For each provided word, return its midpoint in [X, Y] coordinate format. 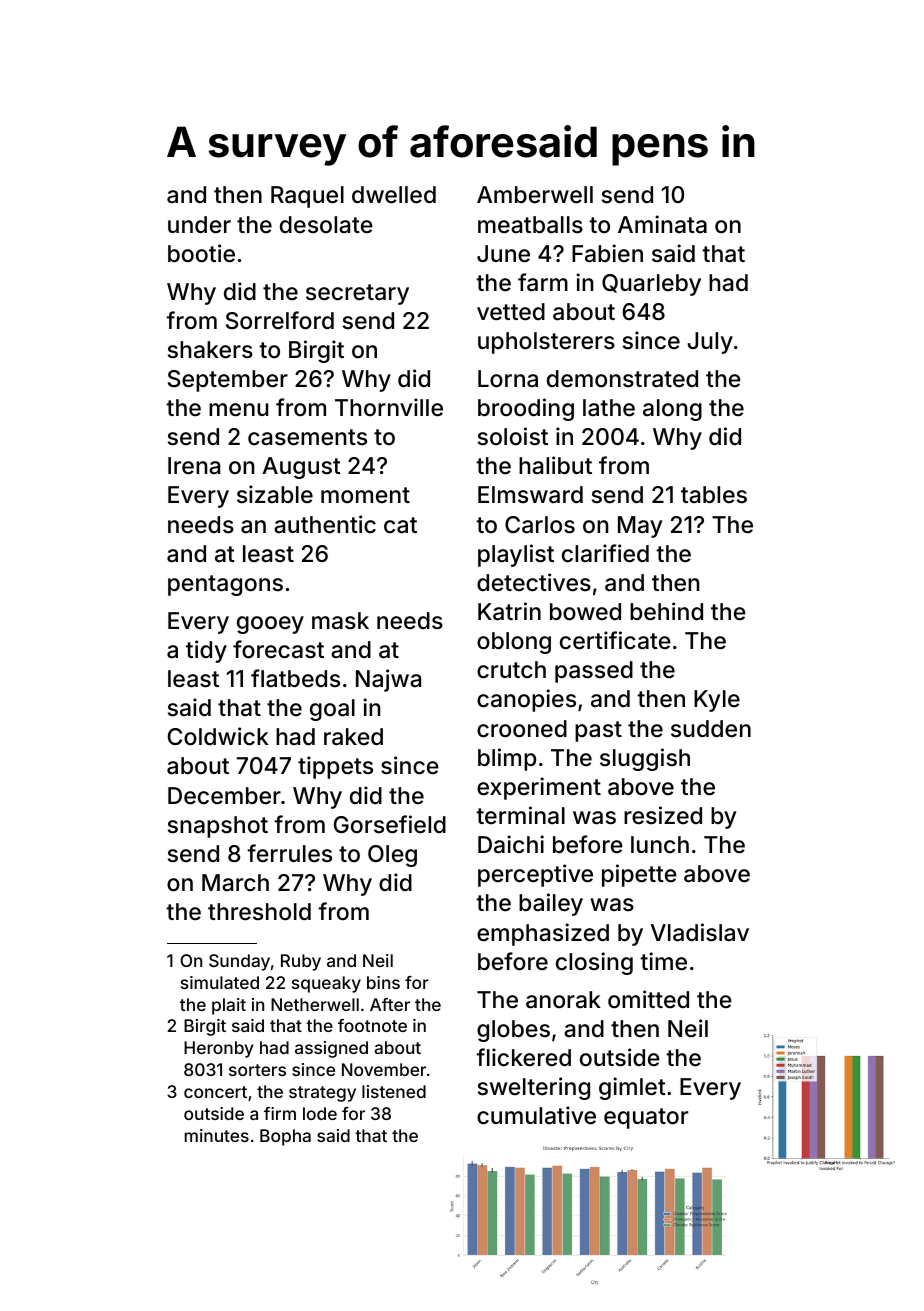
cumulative [536, 1115]
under [199, 224]
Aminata [662, 224]
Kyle [717, 701]
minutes [217, 1135]
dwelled [394, 195]
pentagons [225, 585]
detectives [534, 582]
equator [646, 1118]
